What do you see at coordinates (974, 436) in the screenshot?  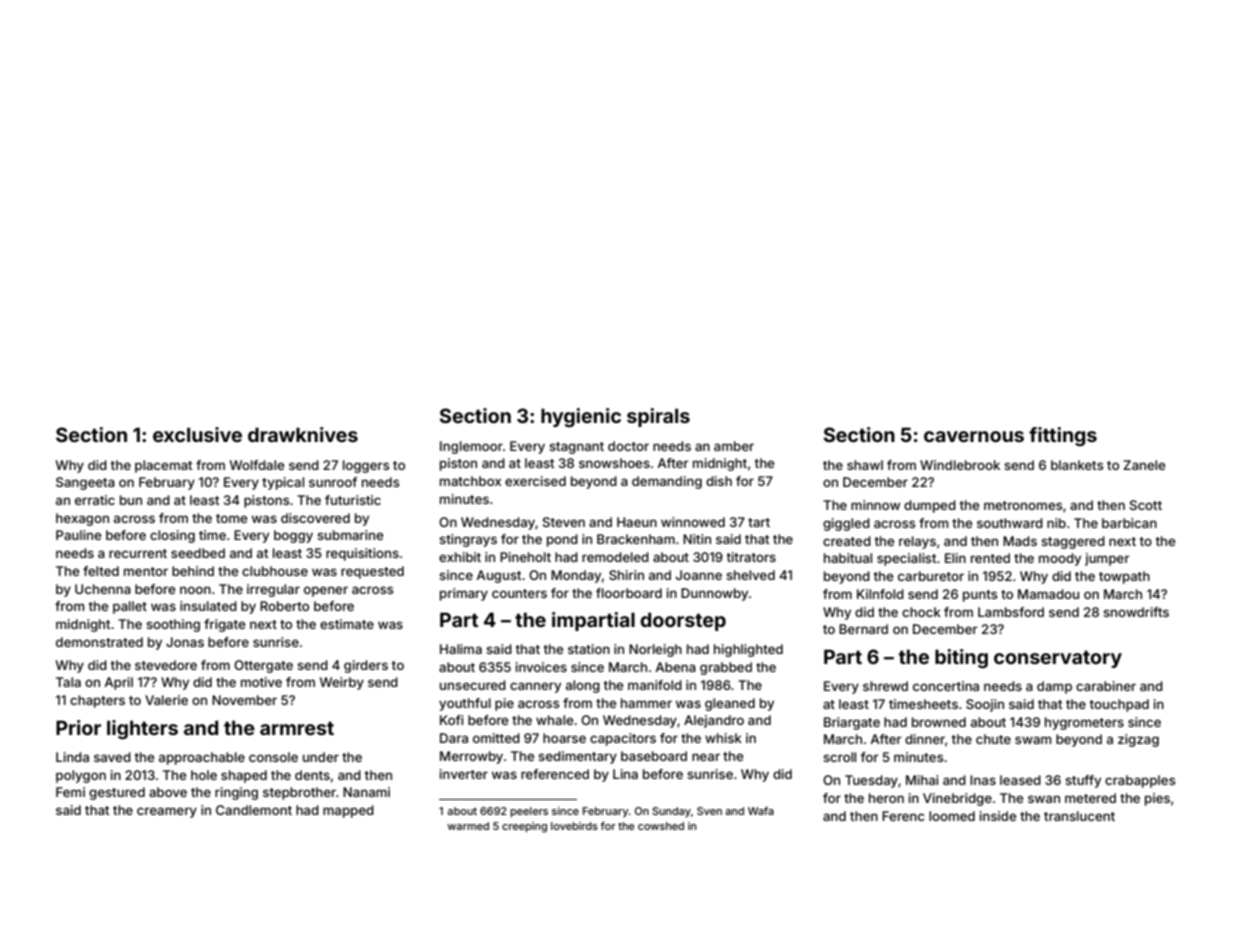 I see `cavernous` at bounding box center [974, 436].
